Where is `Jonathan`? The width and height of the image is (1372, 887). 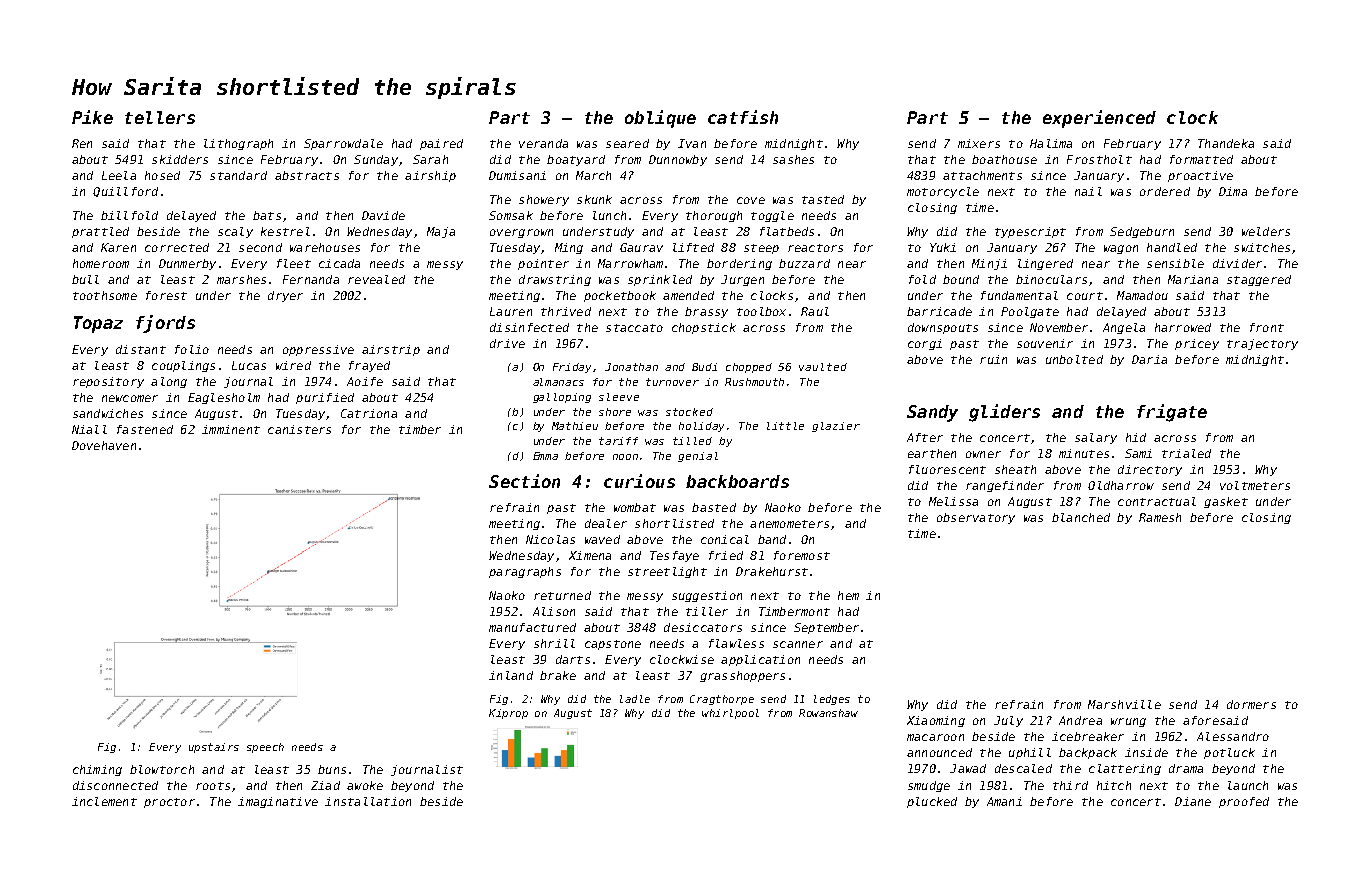 Jonathan is located at coordinates (631, 367).
